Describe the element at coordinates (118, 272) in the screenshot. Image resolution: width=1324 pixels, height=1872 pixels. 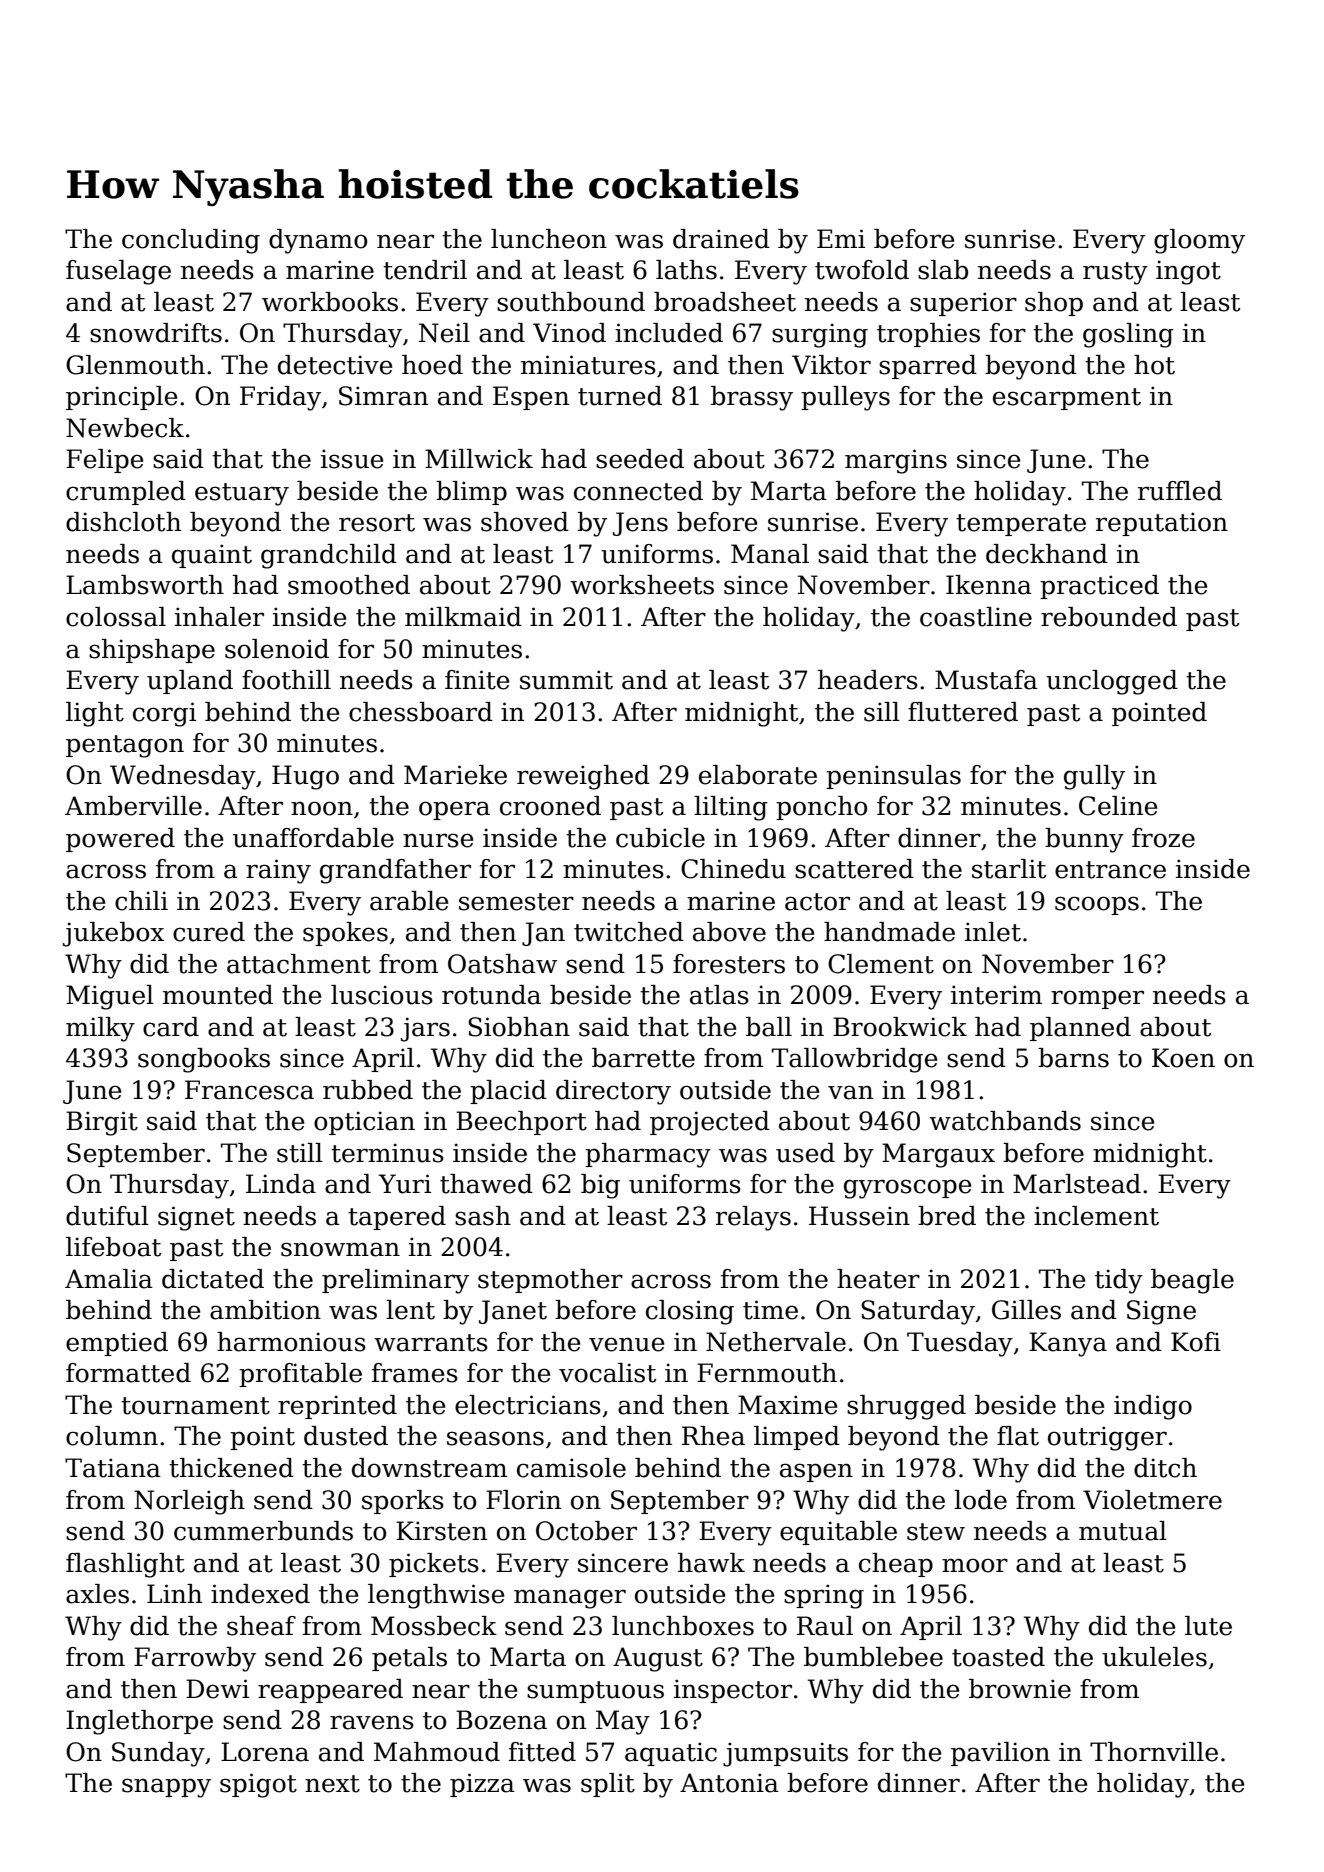
I see `fuselage` at that location.
